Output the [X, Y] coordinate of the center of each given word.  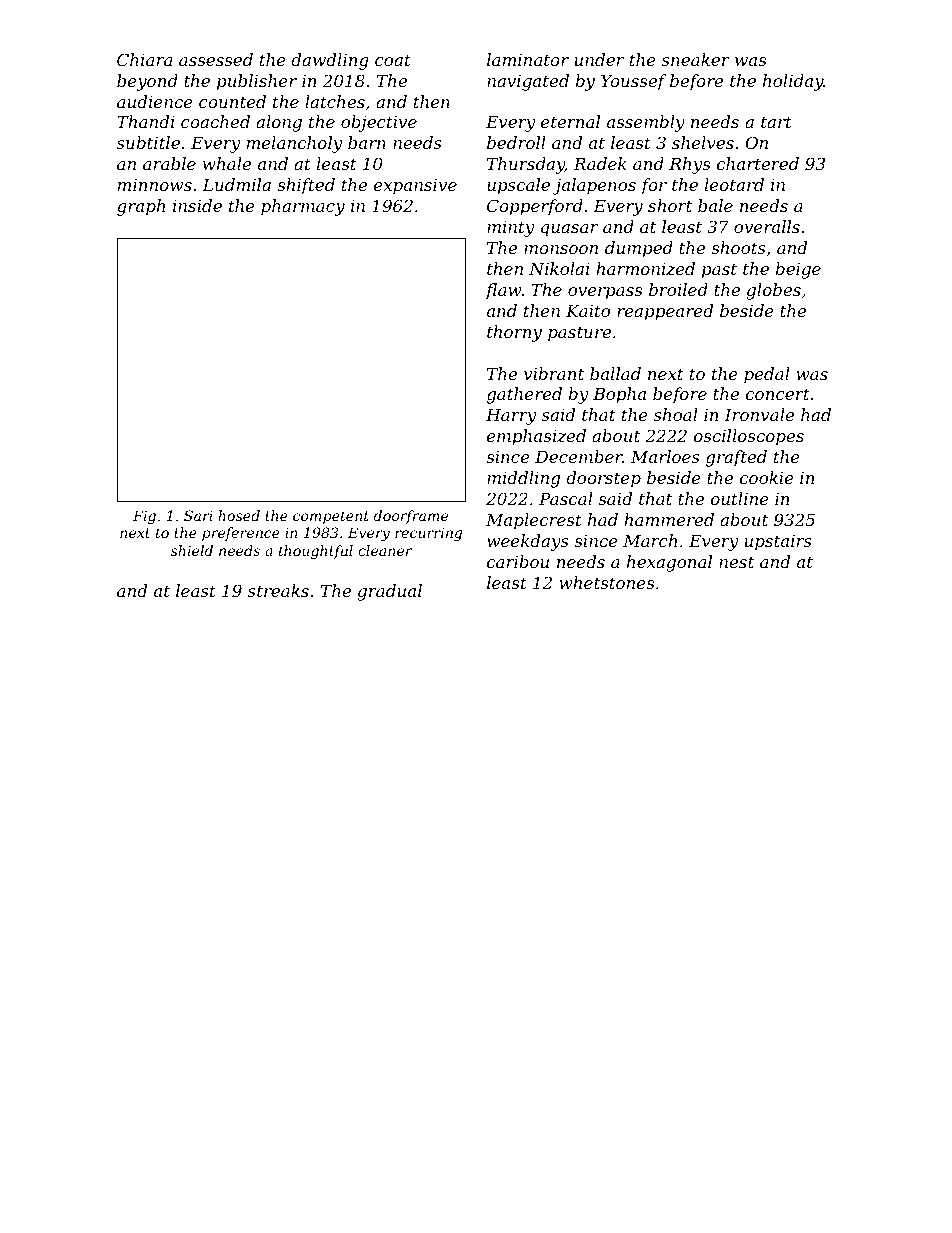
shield [192, 550]
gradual [389, 592]
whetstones [606, 582]
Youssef [634, 82]
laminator [528, 59]
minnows [155, 185]
